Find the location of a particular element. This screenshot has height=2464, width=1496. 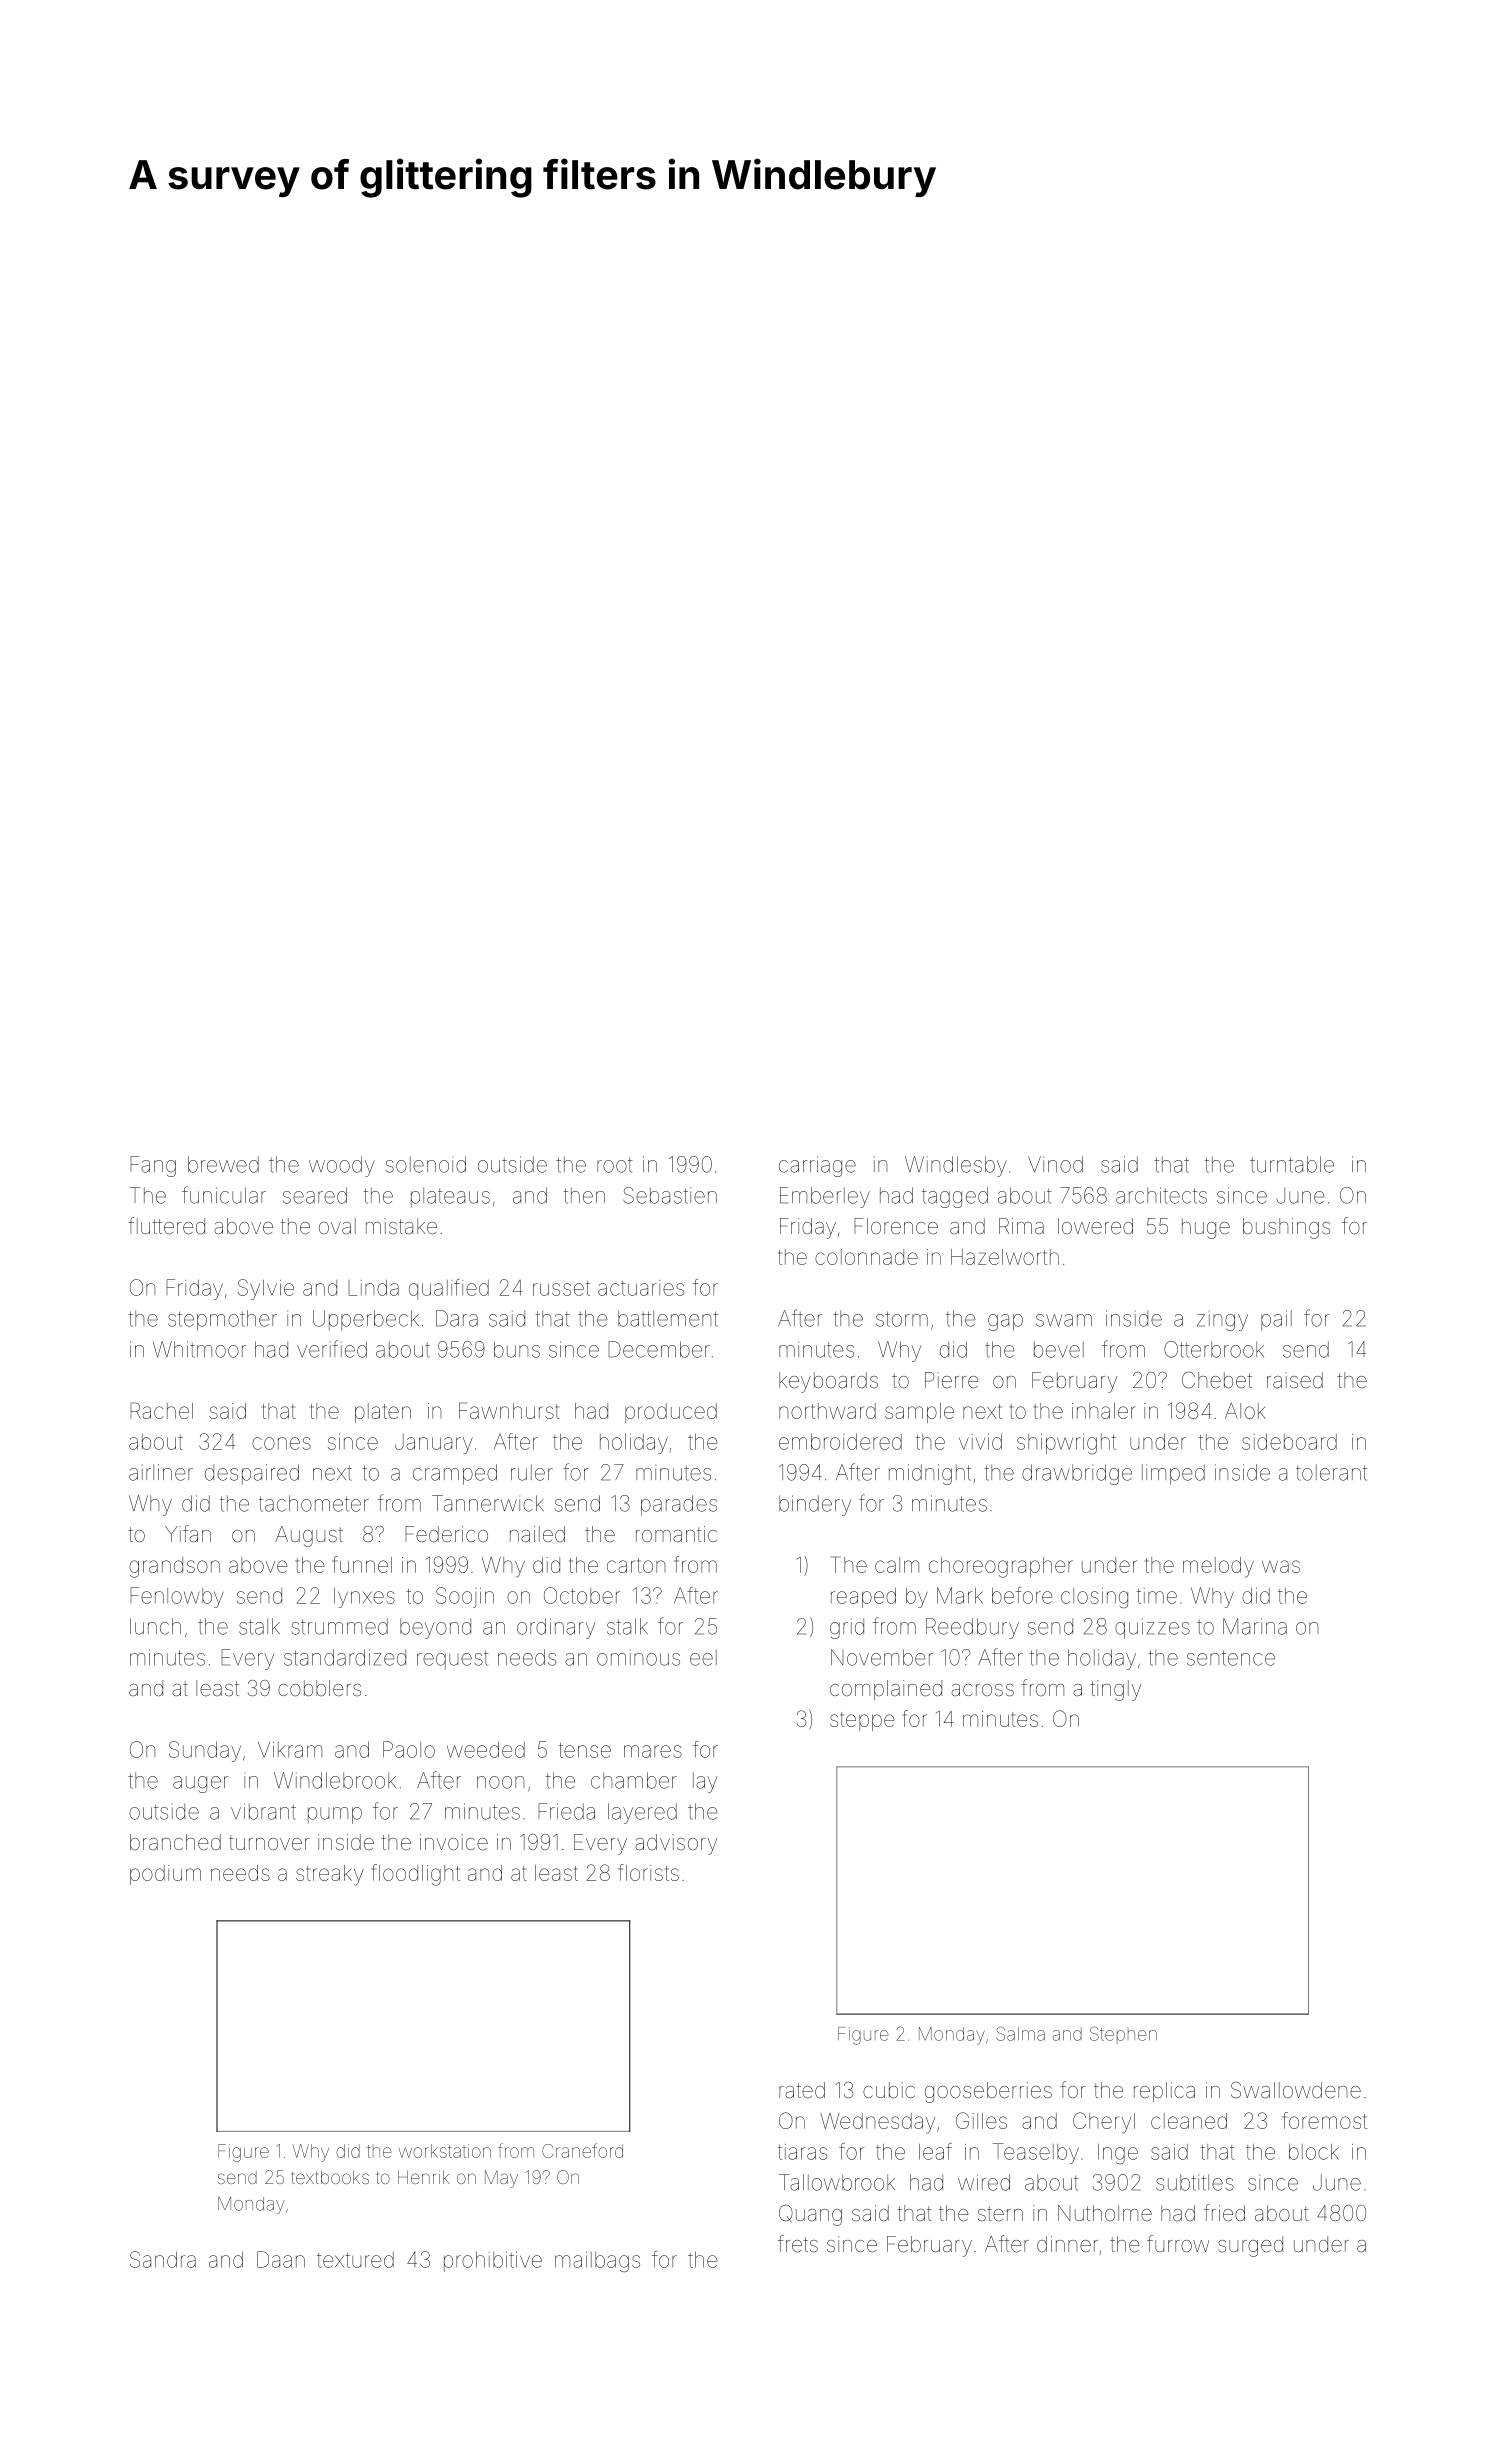

Sandra is located at coordinates (163, 2259).
